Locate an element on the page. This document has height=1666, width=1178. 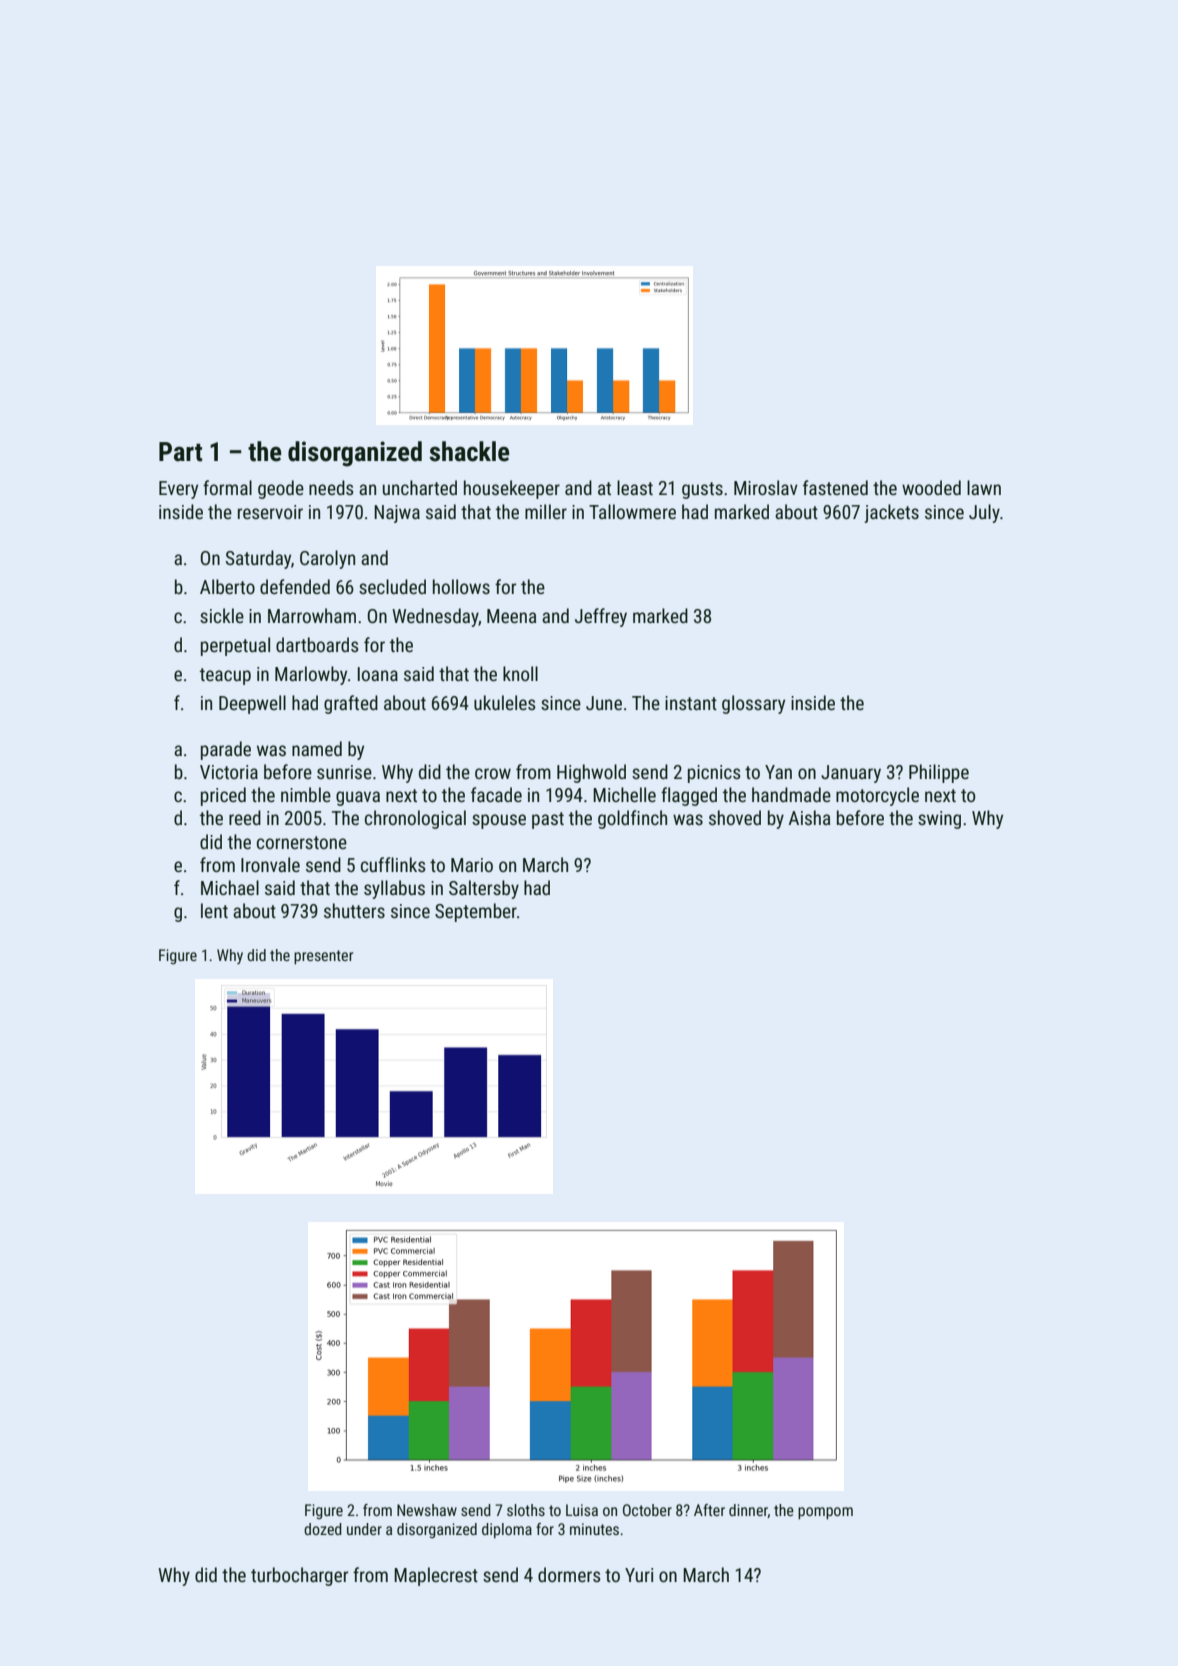
dinner is located at coordinates (748, 1511).
